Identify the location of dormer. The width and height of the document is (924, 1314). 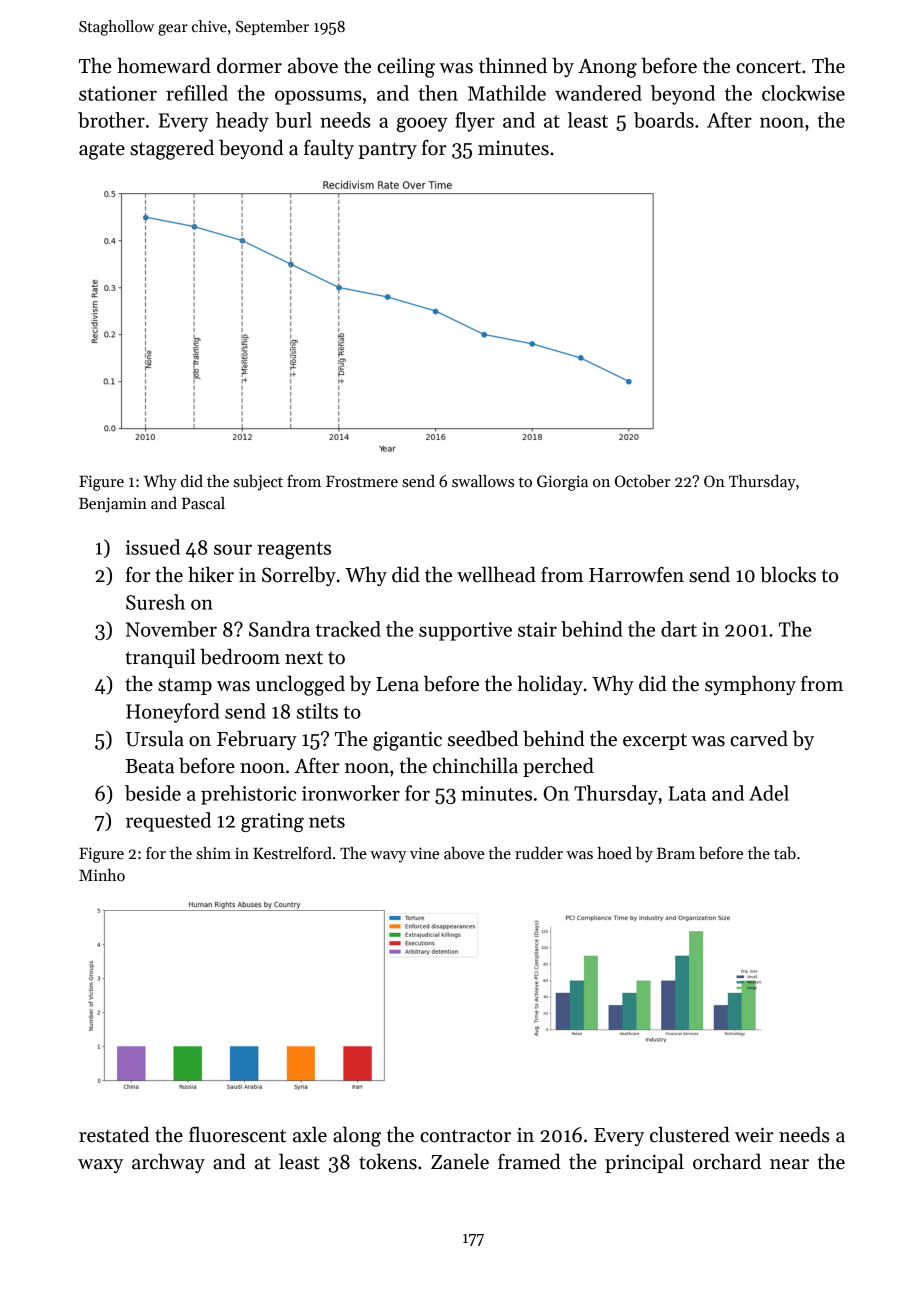
(249, 65).
